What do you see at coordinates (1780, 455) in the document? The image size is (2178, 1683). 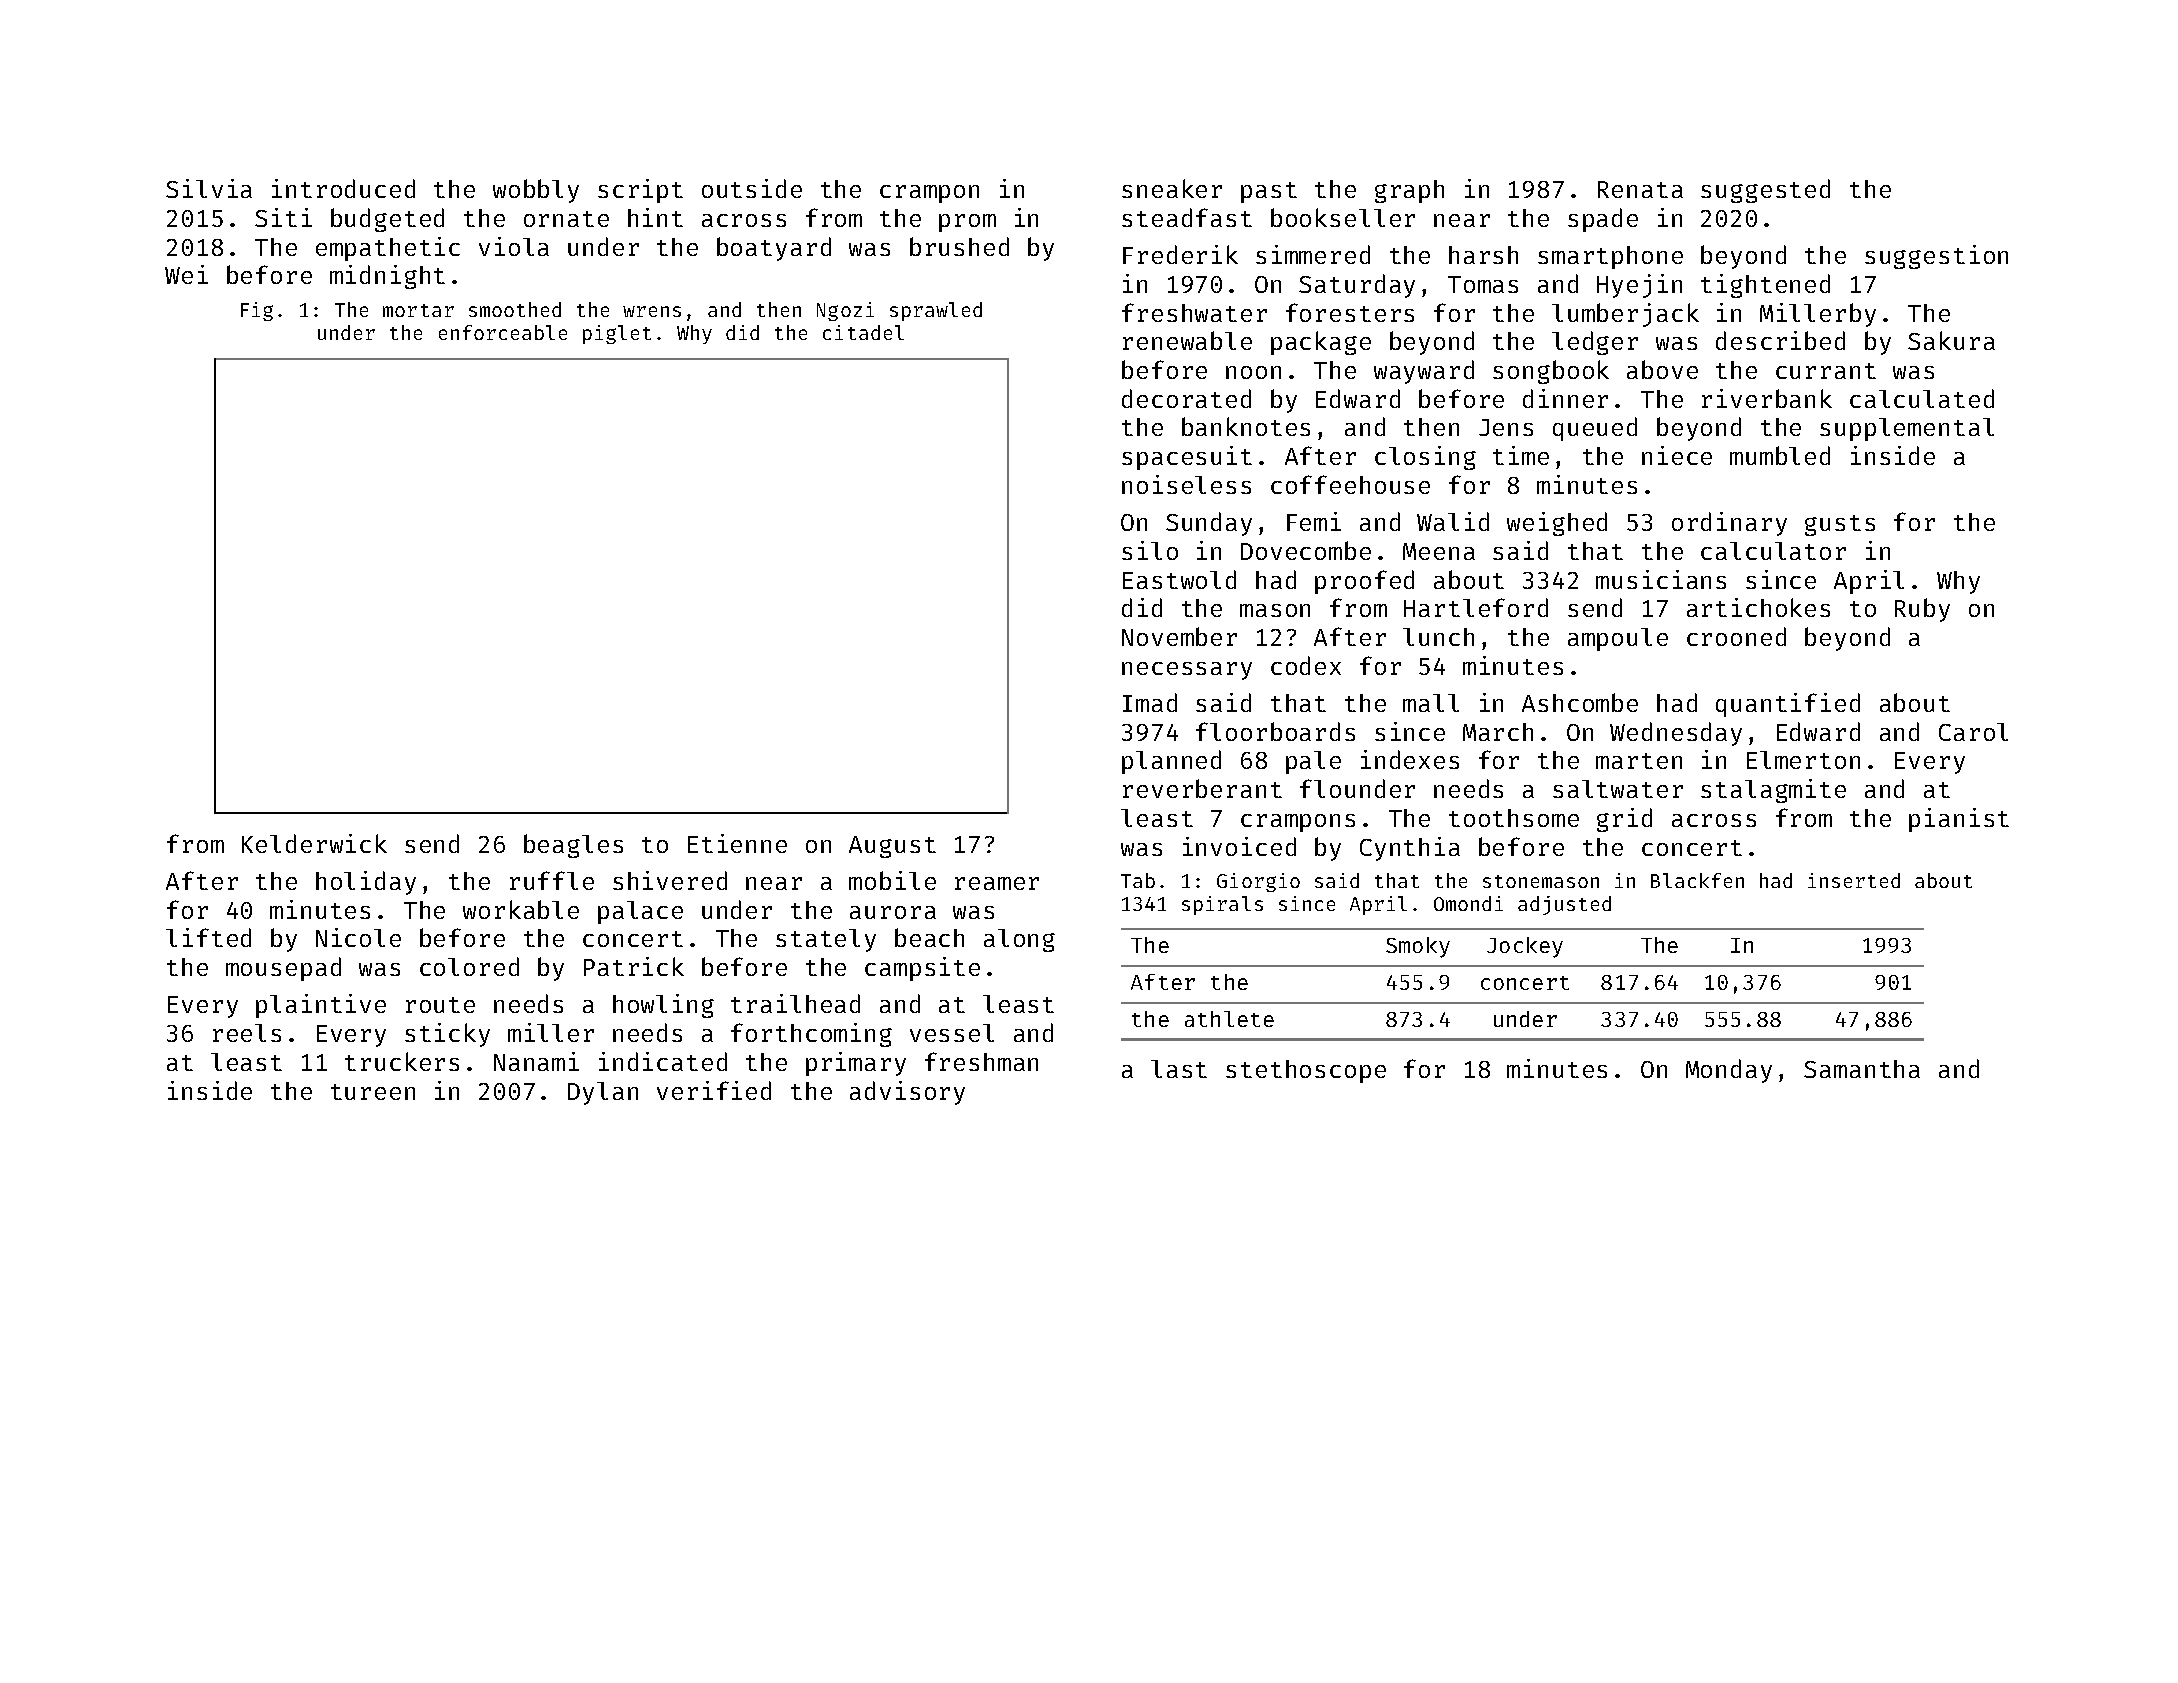 I see `mumbled` at bounding box center [1780, 455].
